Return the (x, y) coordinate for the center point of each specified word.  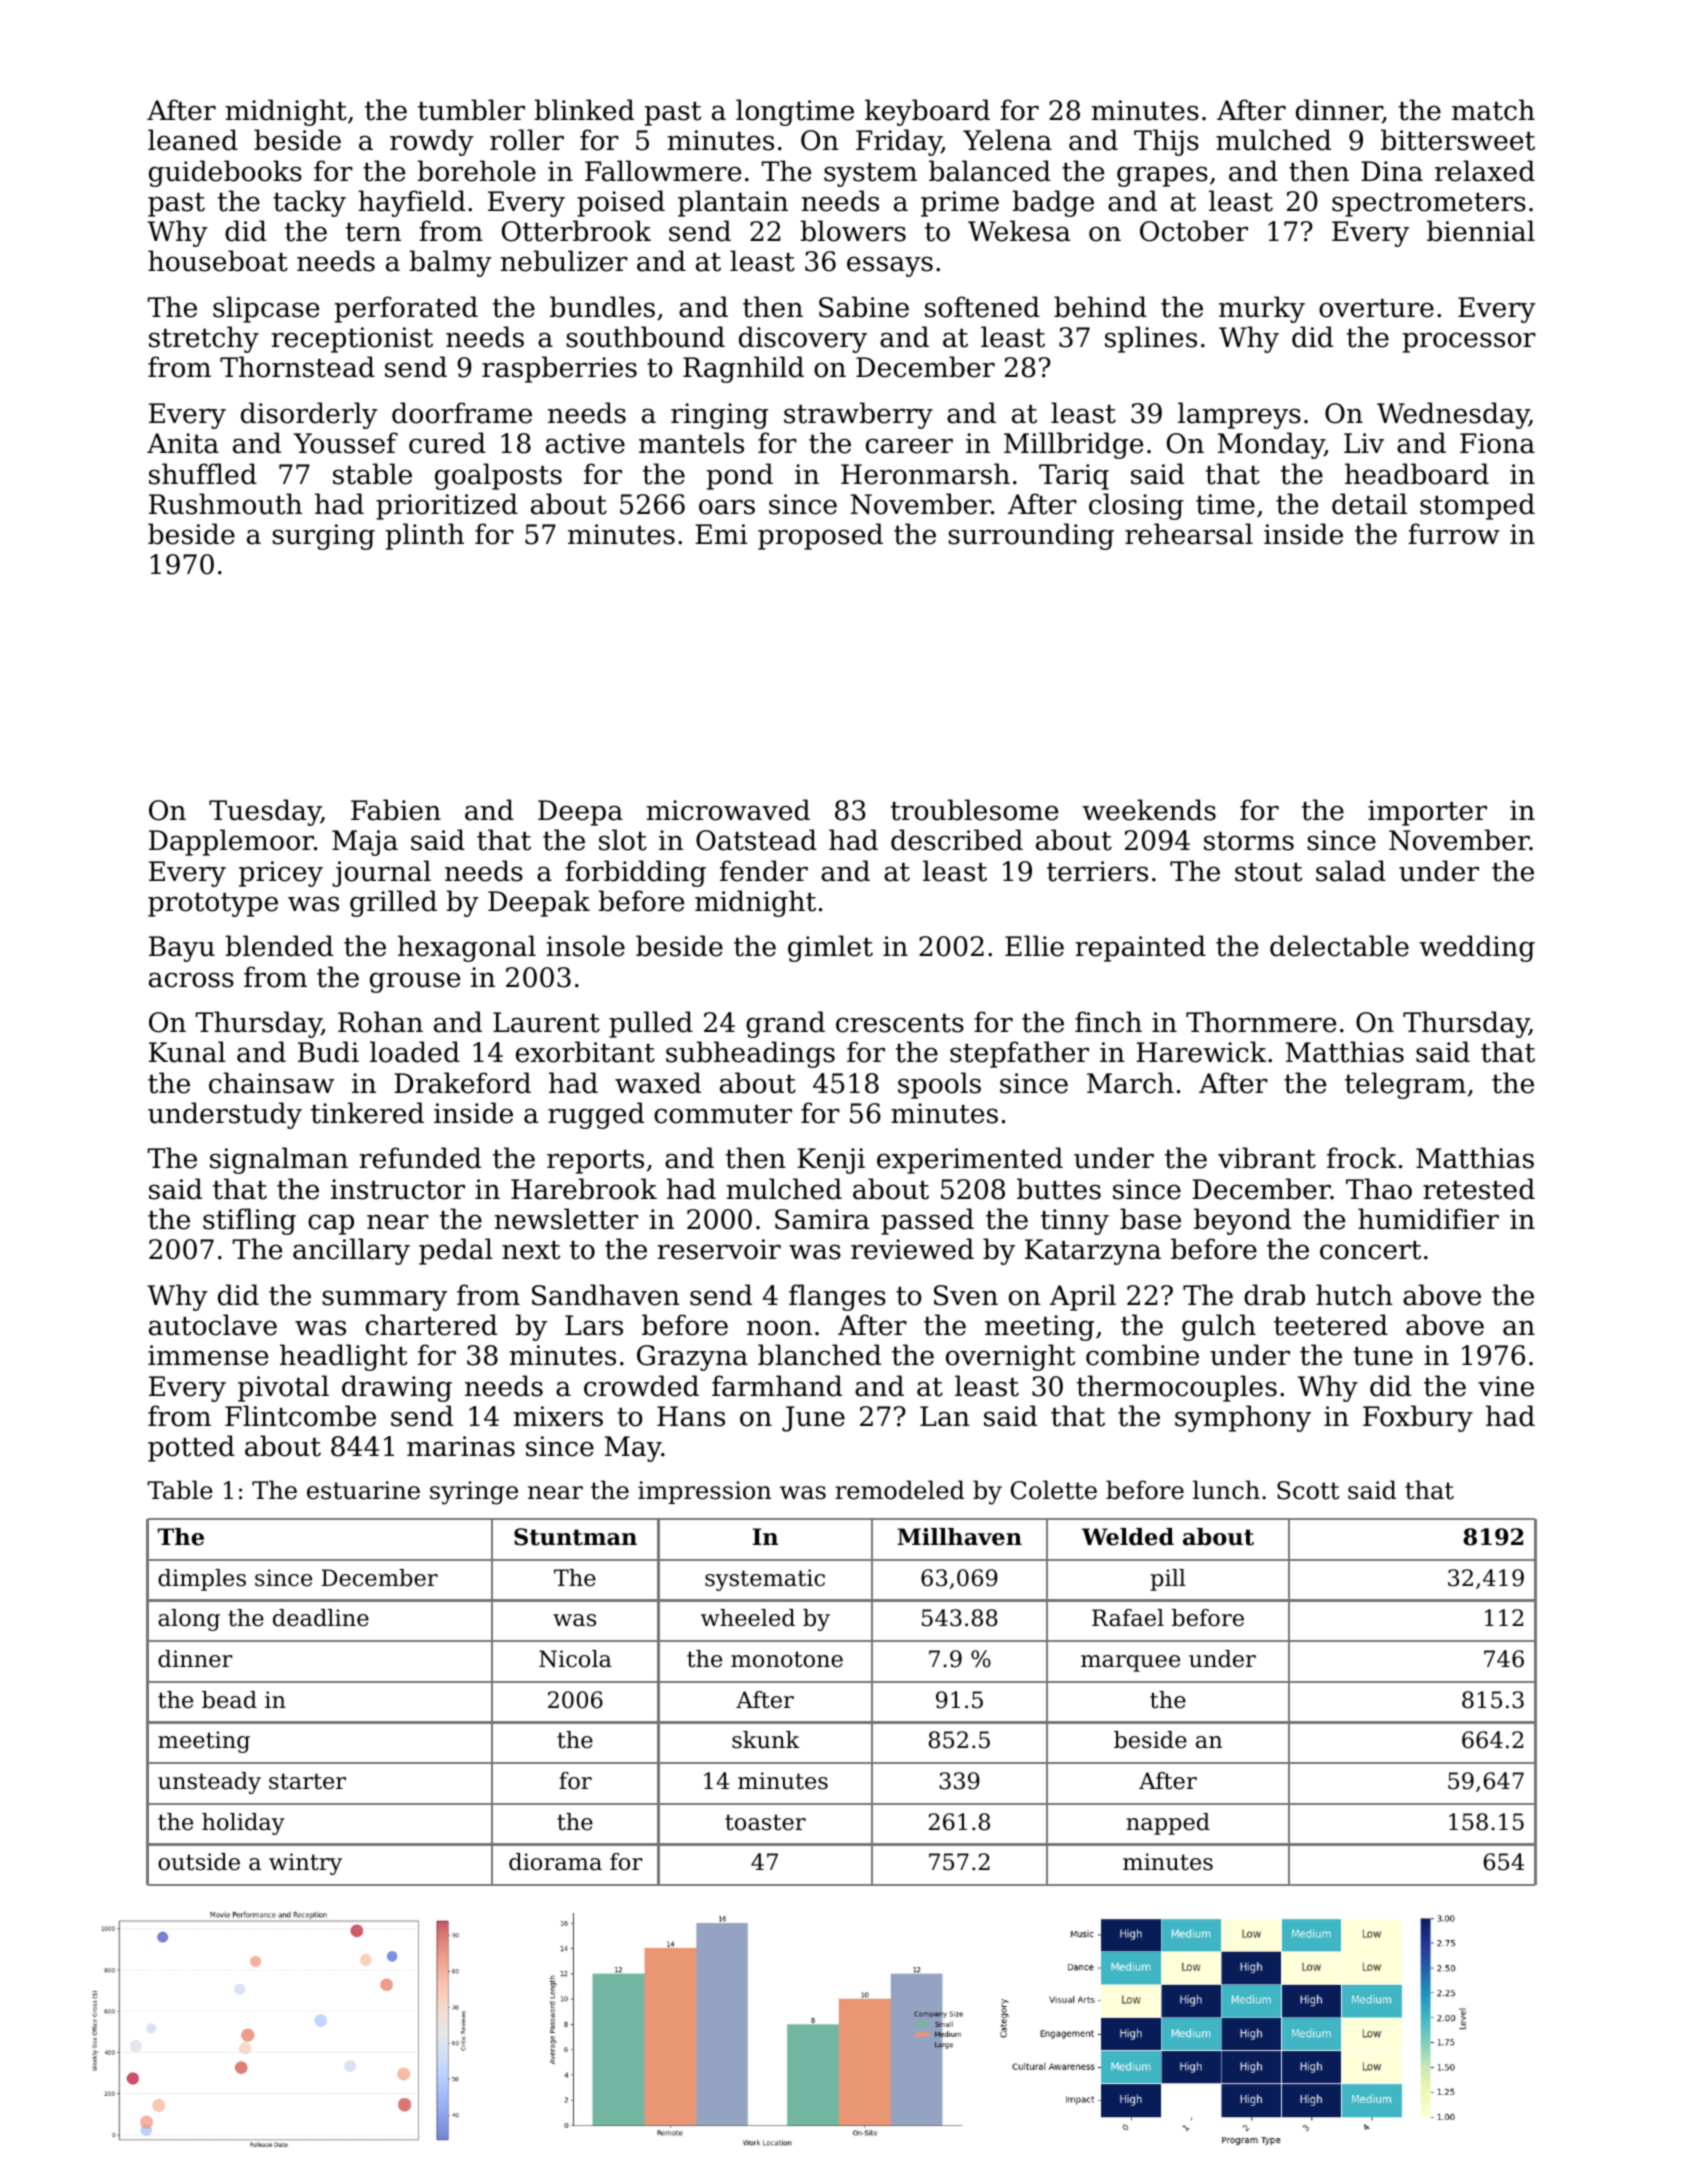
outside (199, 1862)
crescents (900, 1023)
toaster (765, 1822)
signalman (279, 1160)
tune (1383, 1356)
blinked (584, 110)
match (1493, 110)
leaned (193, 140)
